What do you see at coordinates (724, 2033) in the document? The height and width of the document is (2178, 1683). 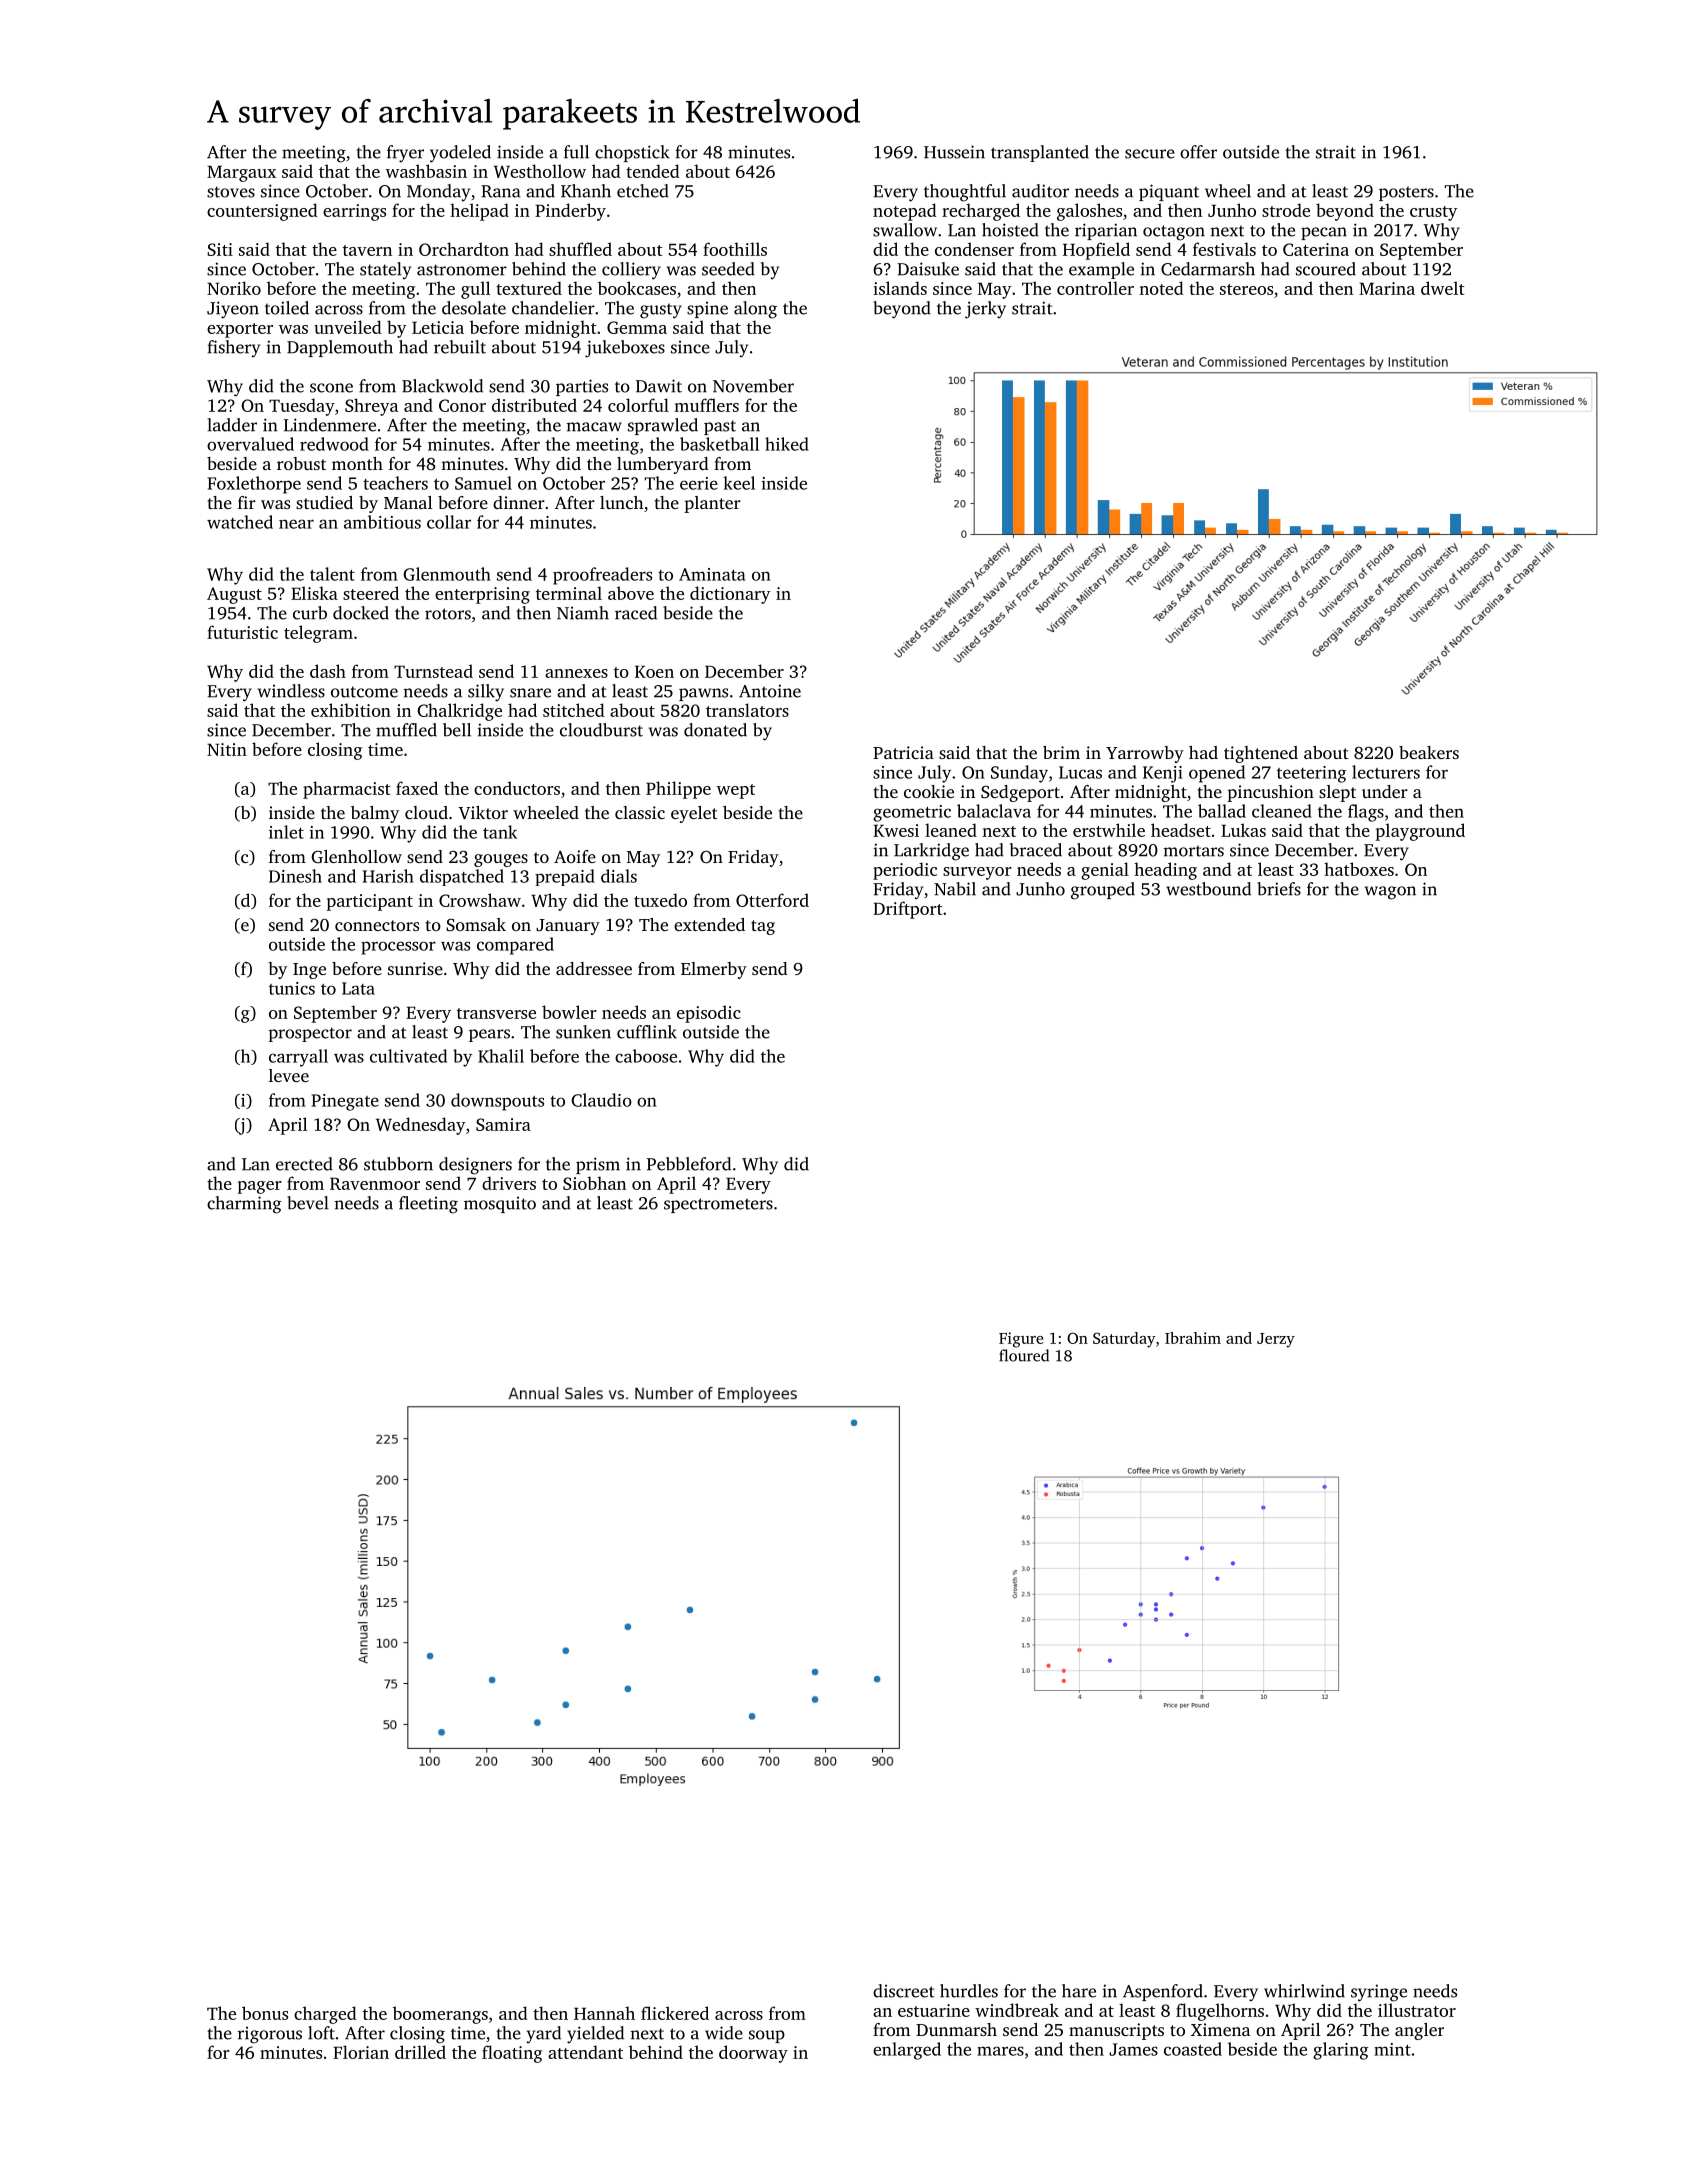 I see `wide` at bounding box center [724, 2033].
